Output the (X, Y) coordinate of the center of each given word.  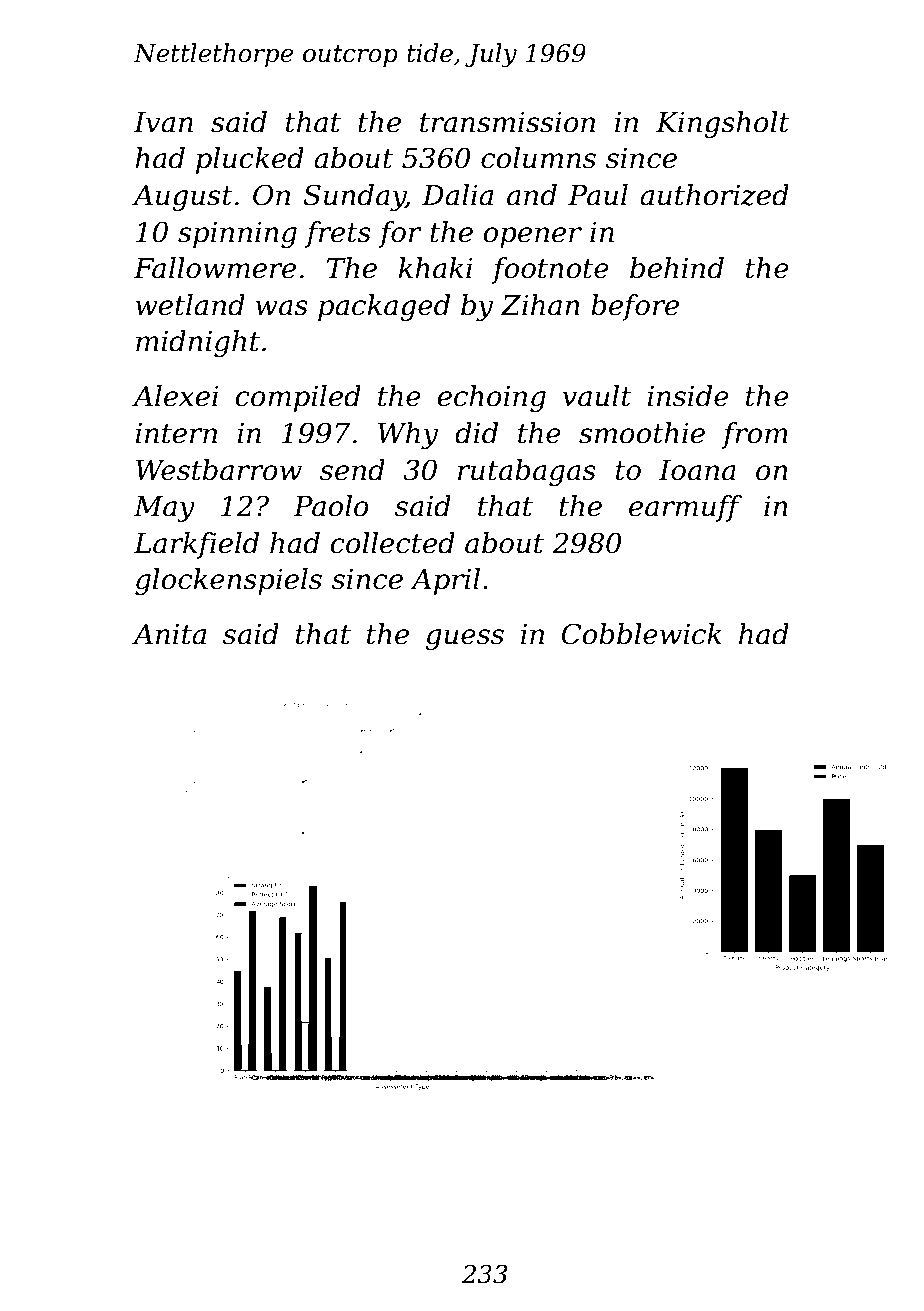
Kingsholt (723, 124)
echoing (492, 398)
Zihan (540, 305)
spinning (237, 235)
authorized (714, 195)
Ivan (163, 122)
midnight (198, 343)
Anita (169, 634)
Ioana (697, 470)
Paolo (331, 506)
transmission (507, 122)
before (635, 307)
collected (393, 543)
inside (688, 396)
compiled (298, 398)
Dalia (457, 195)
